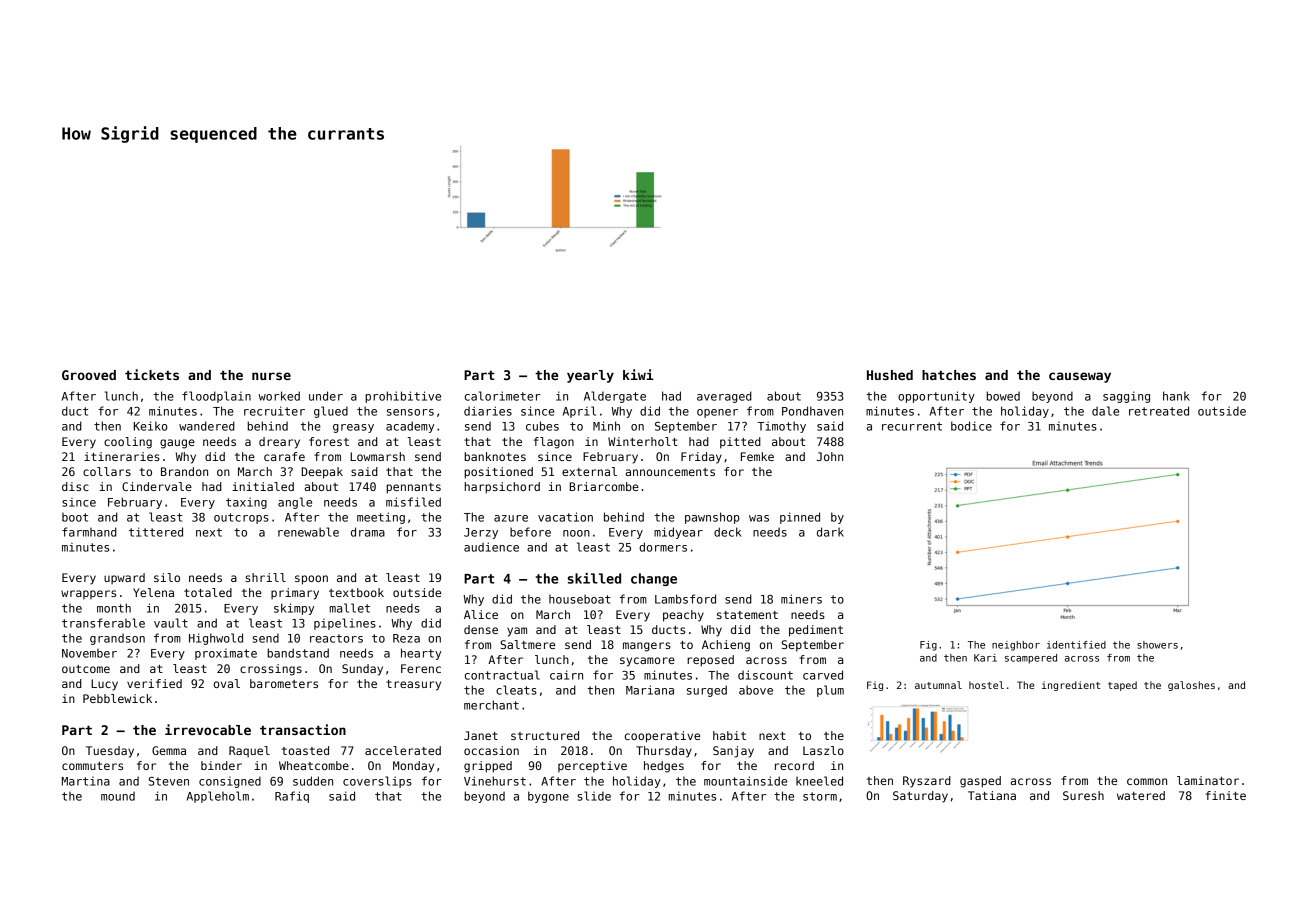  I want to click on bygone, so click(548, 797).
